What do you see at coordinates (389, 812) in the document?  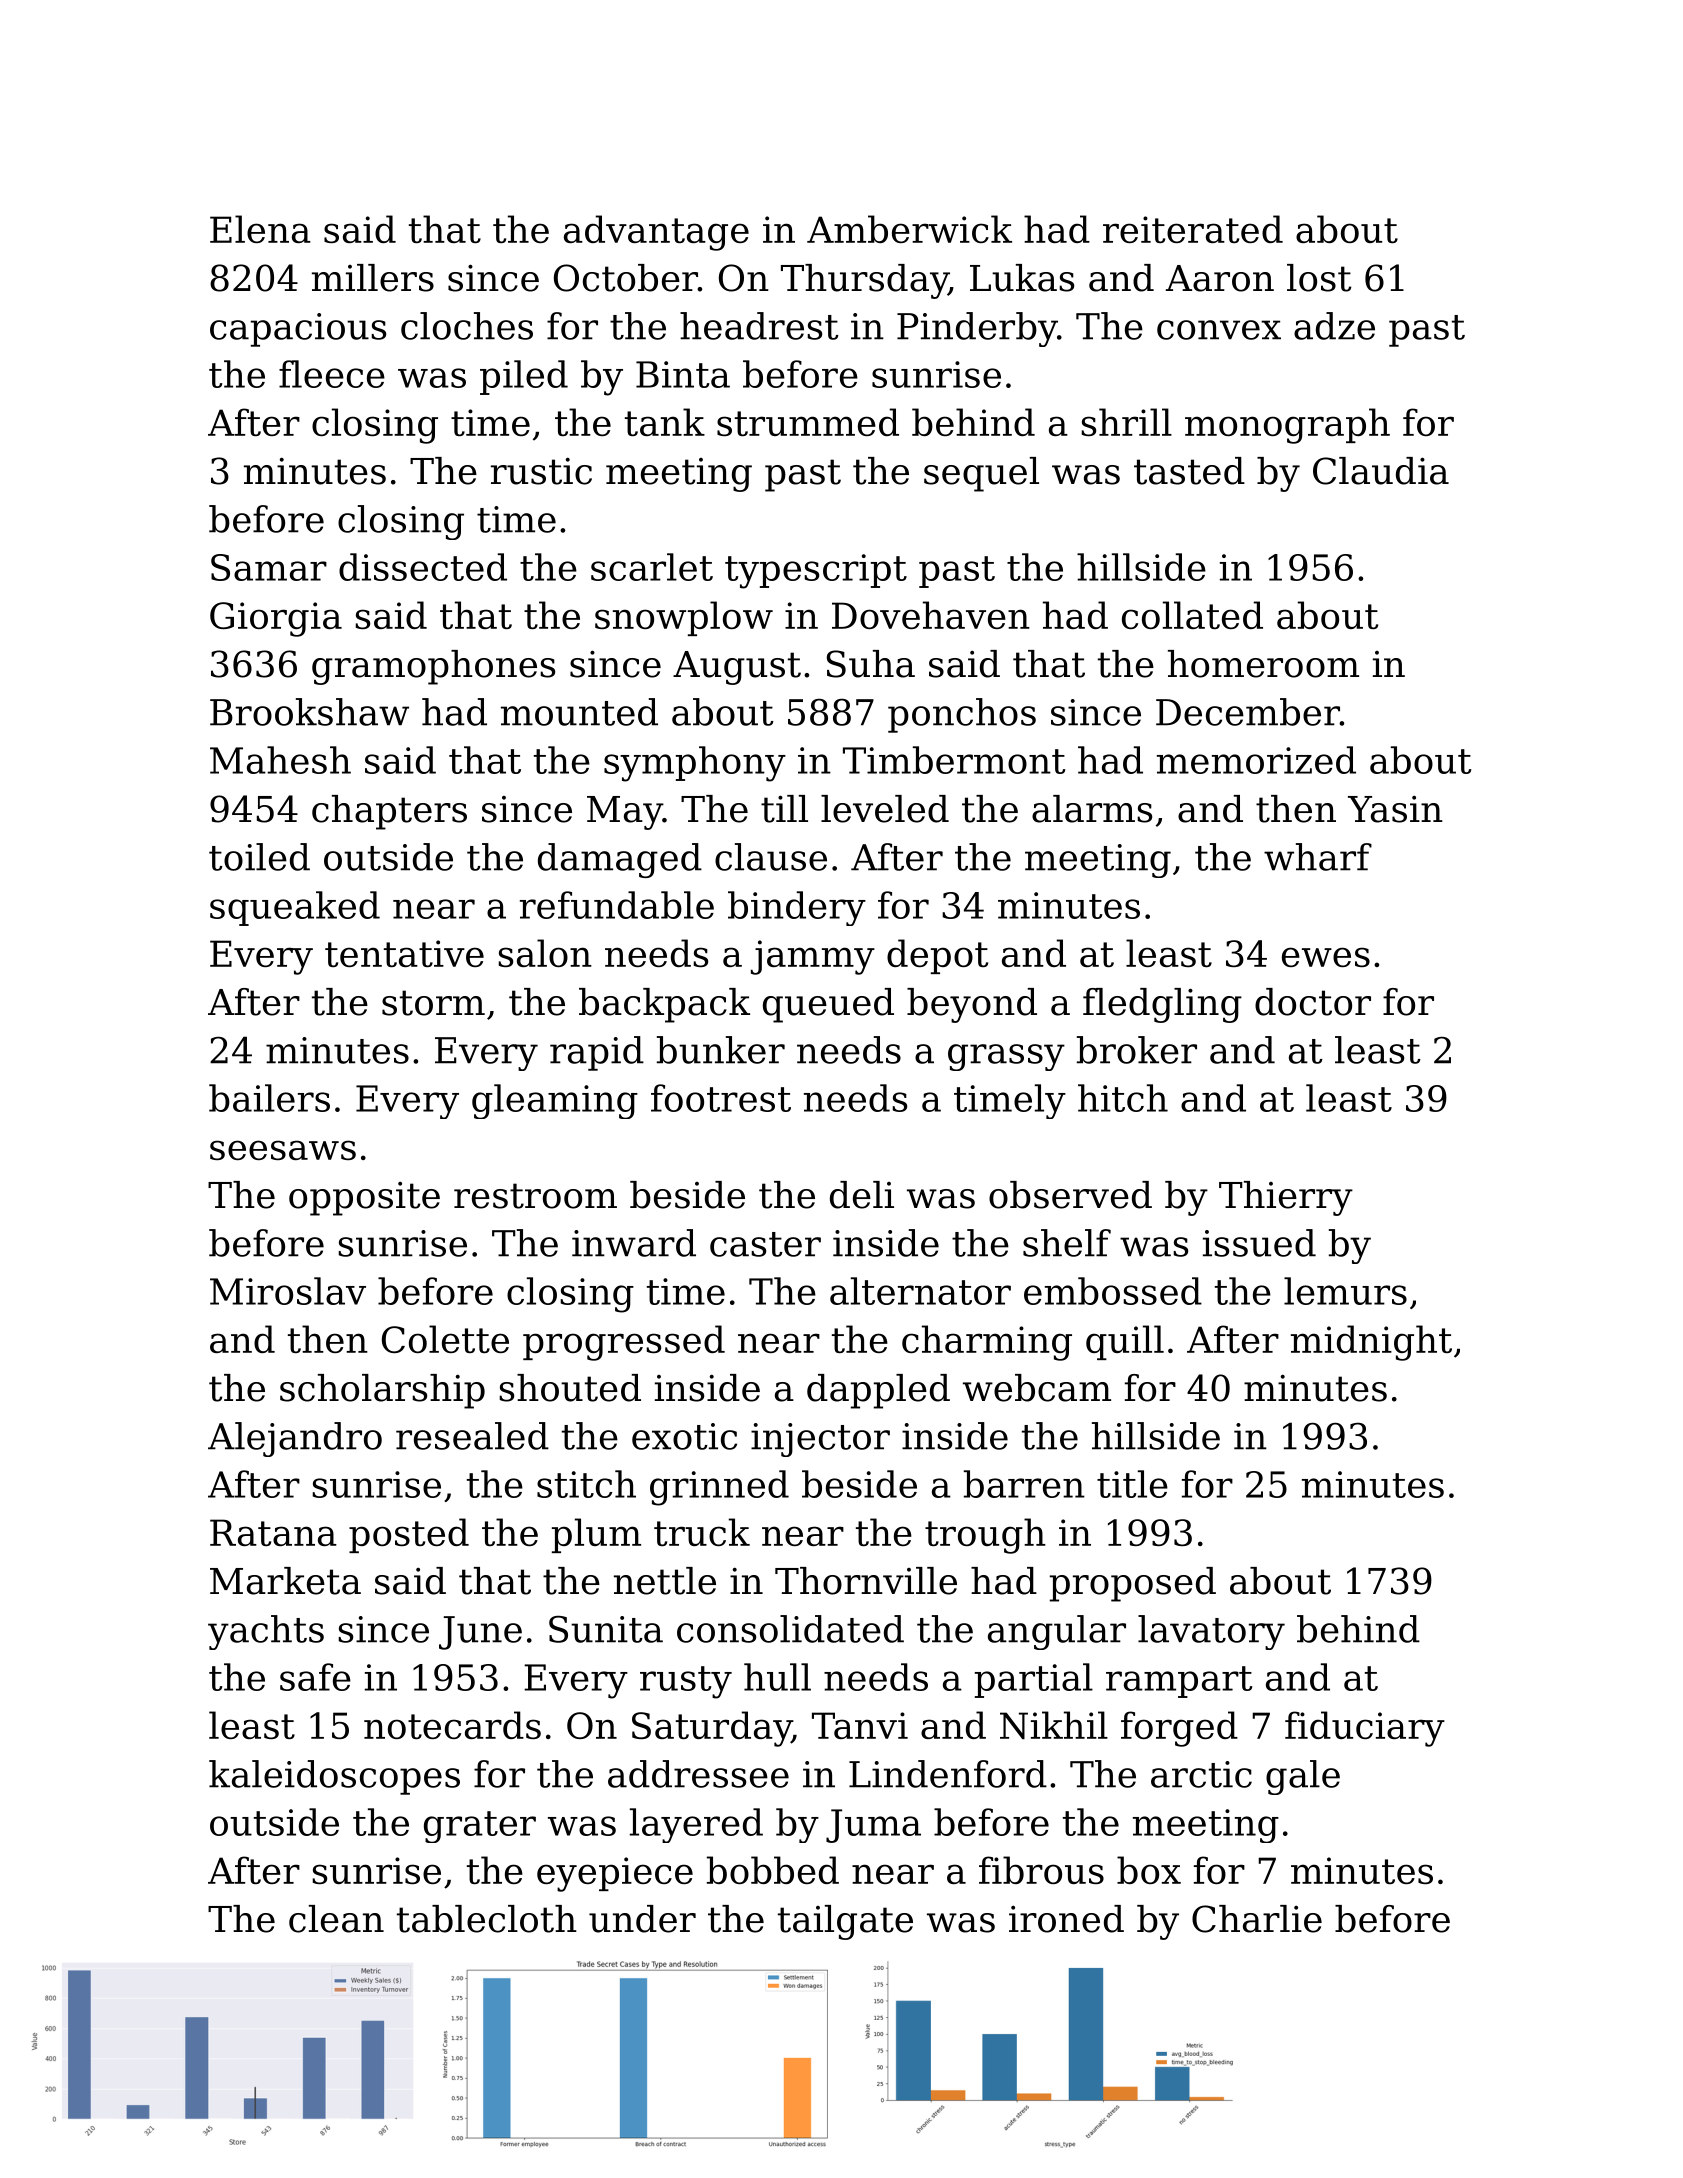 I see `chapters` at bounding box center [389, 812].
